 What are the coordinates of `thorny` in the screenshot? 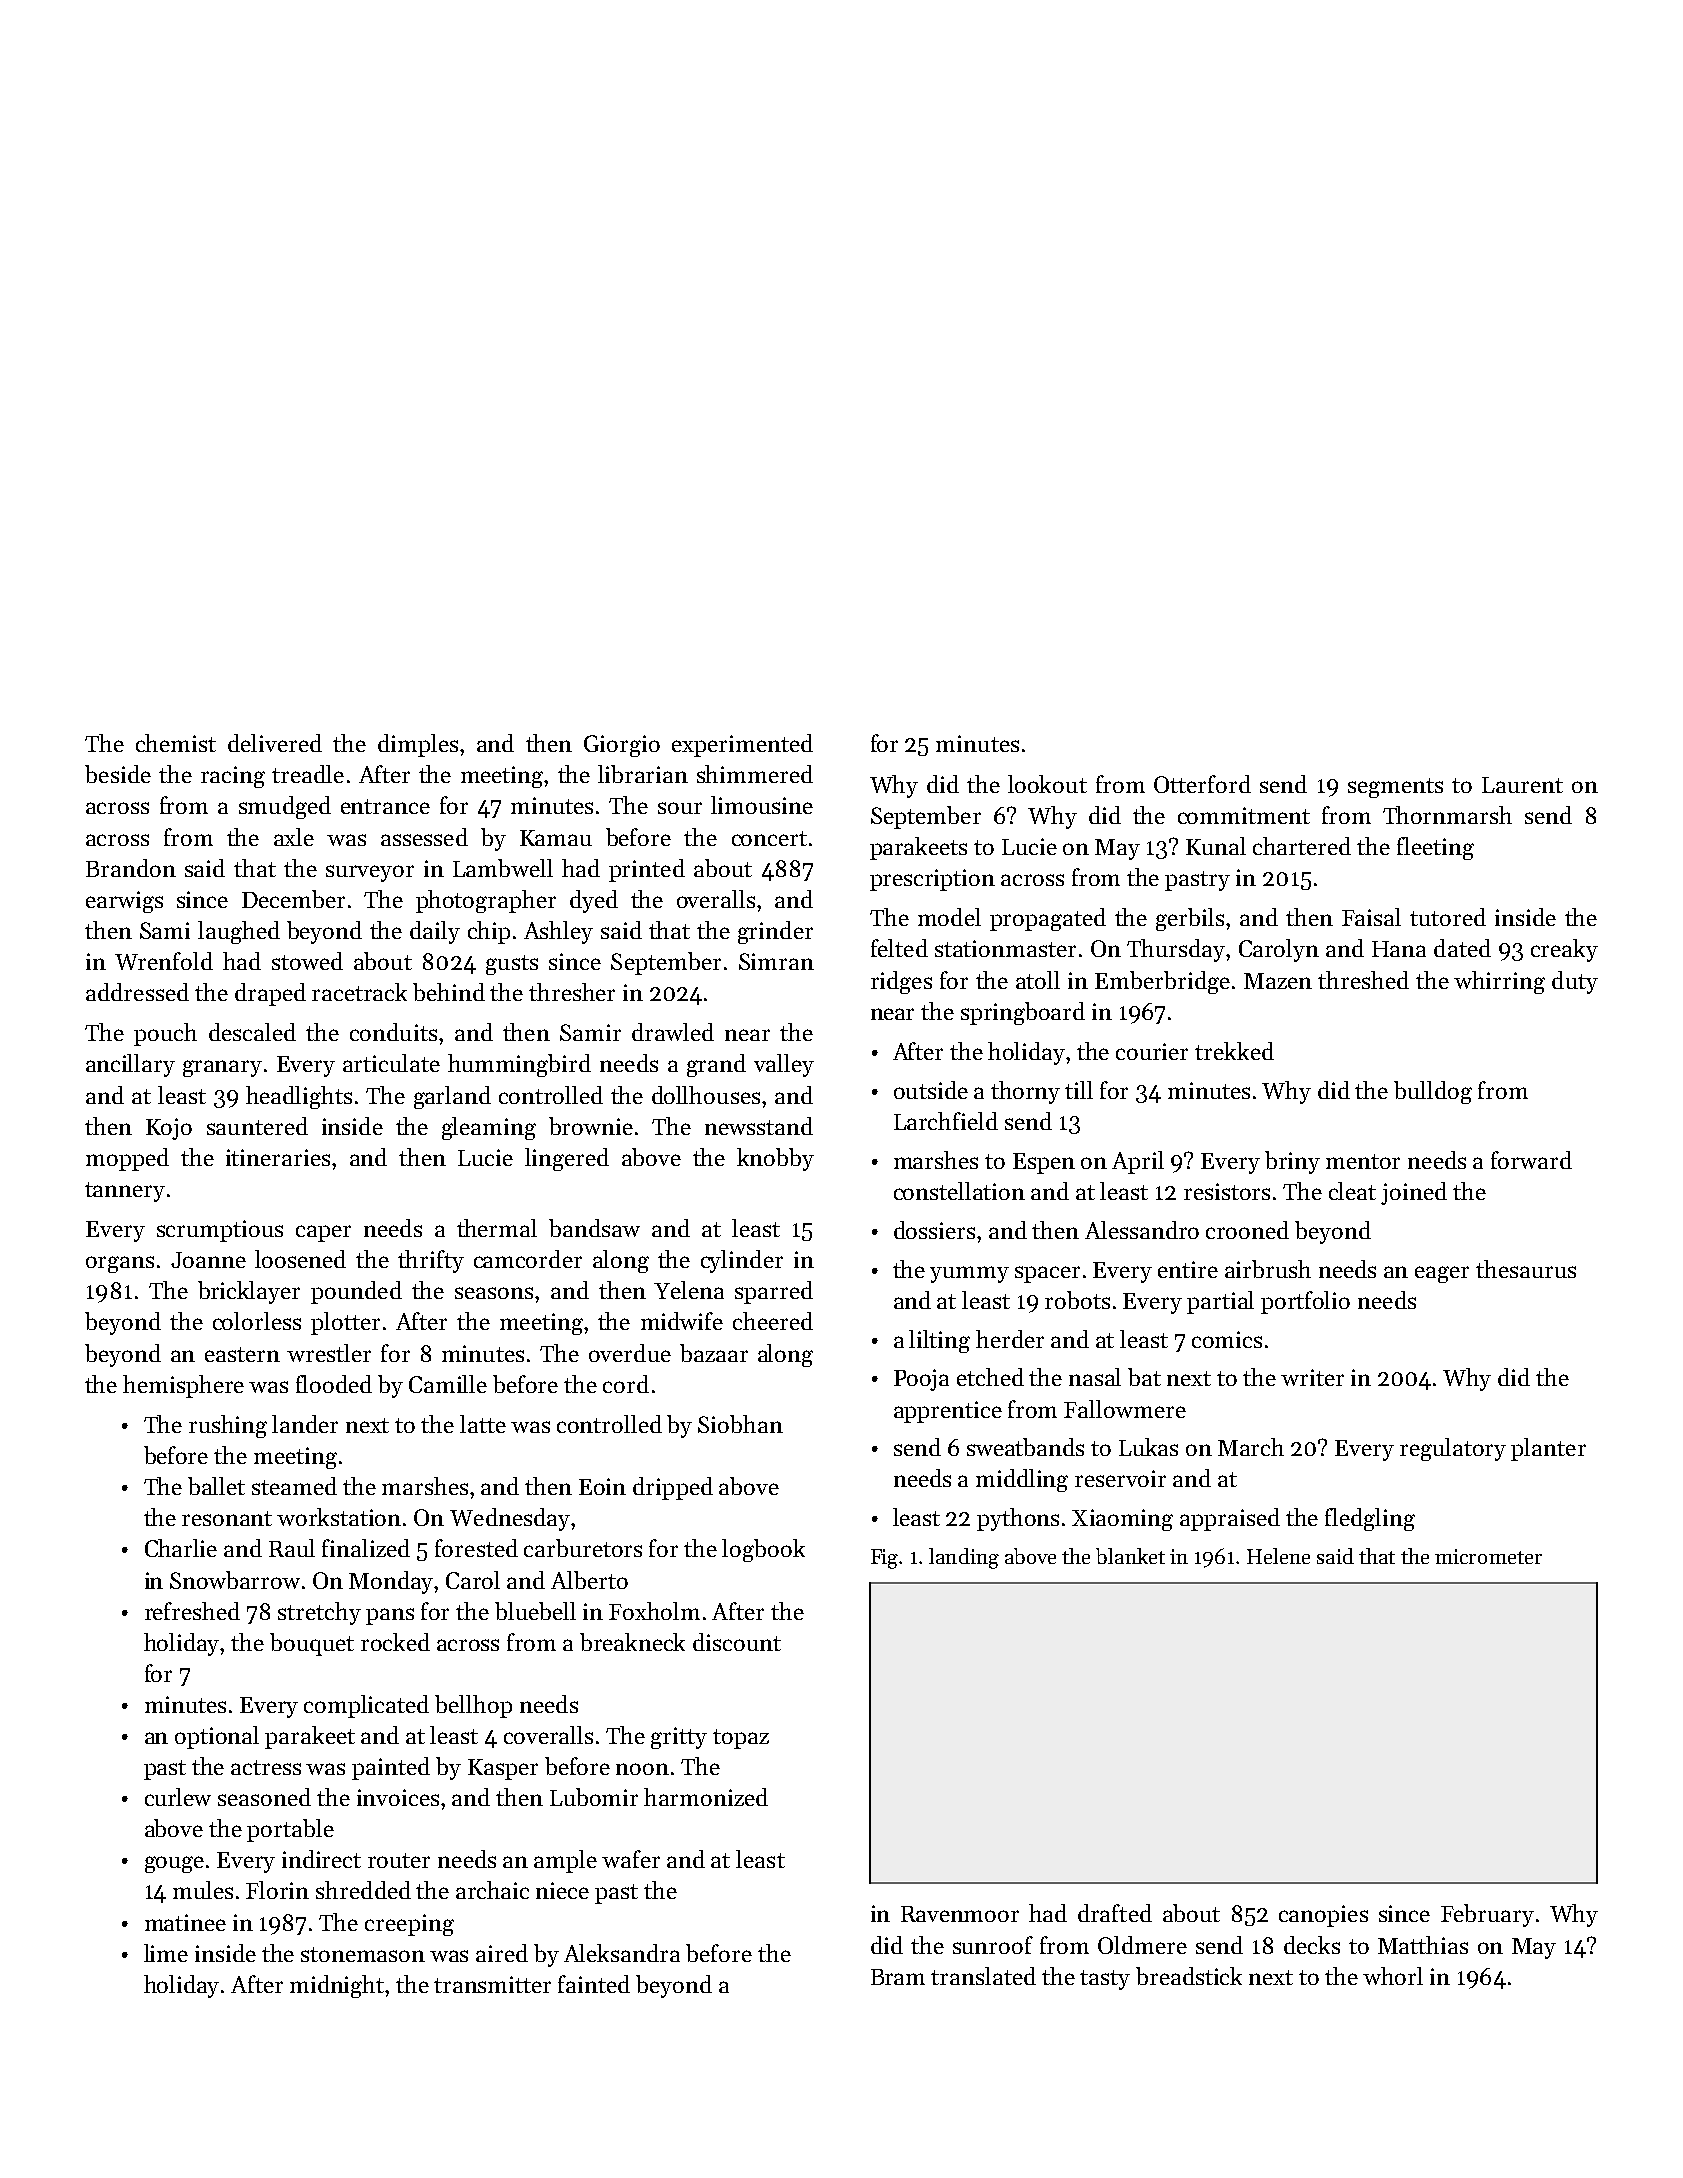 It's located at (1025, 1092).
